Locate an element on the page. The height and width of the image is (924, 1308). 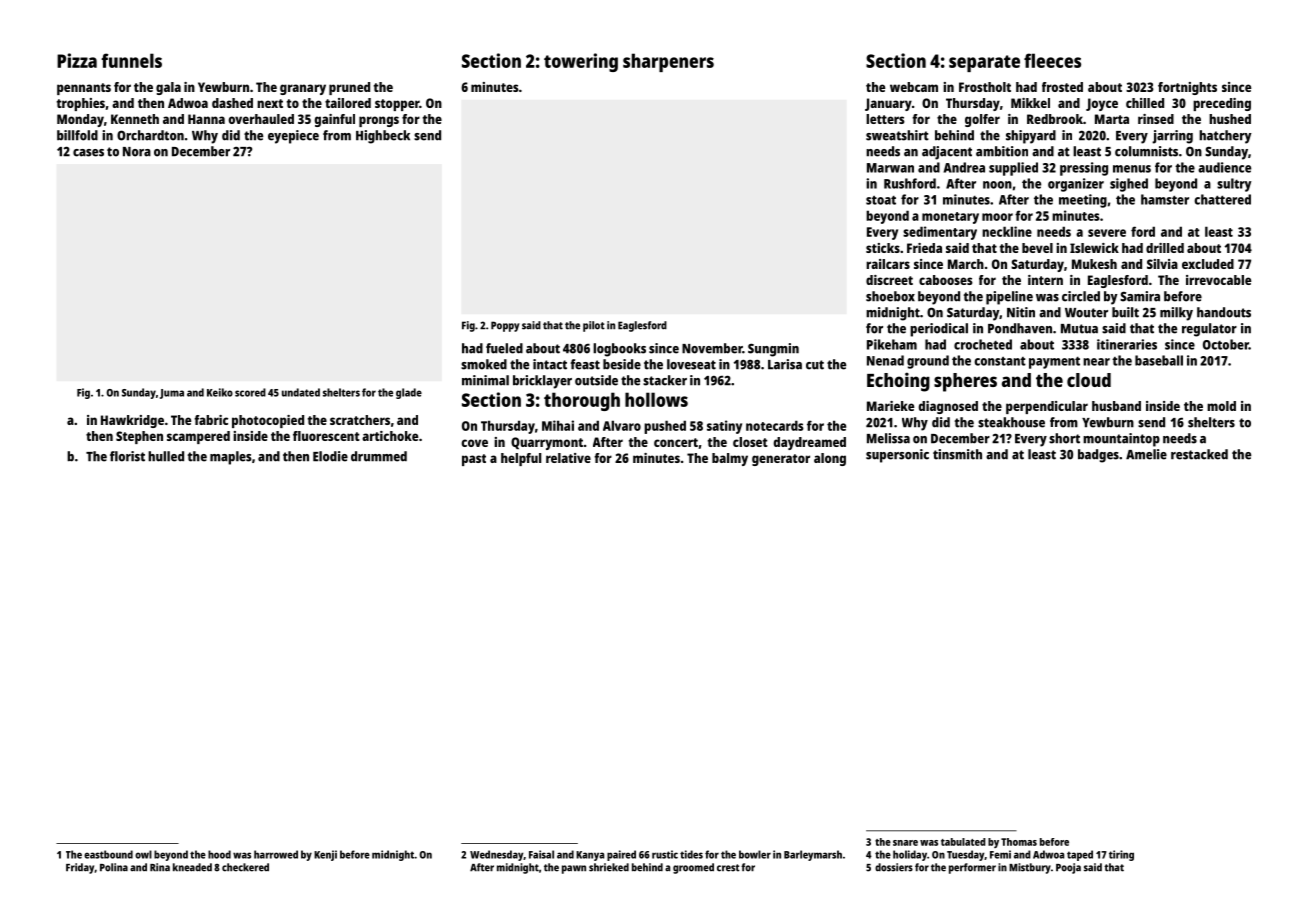
Quarrymont is located at coordinates (547, 443).
